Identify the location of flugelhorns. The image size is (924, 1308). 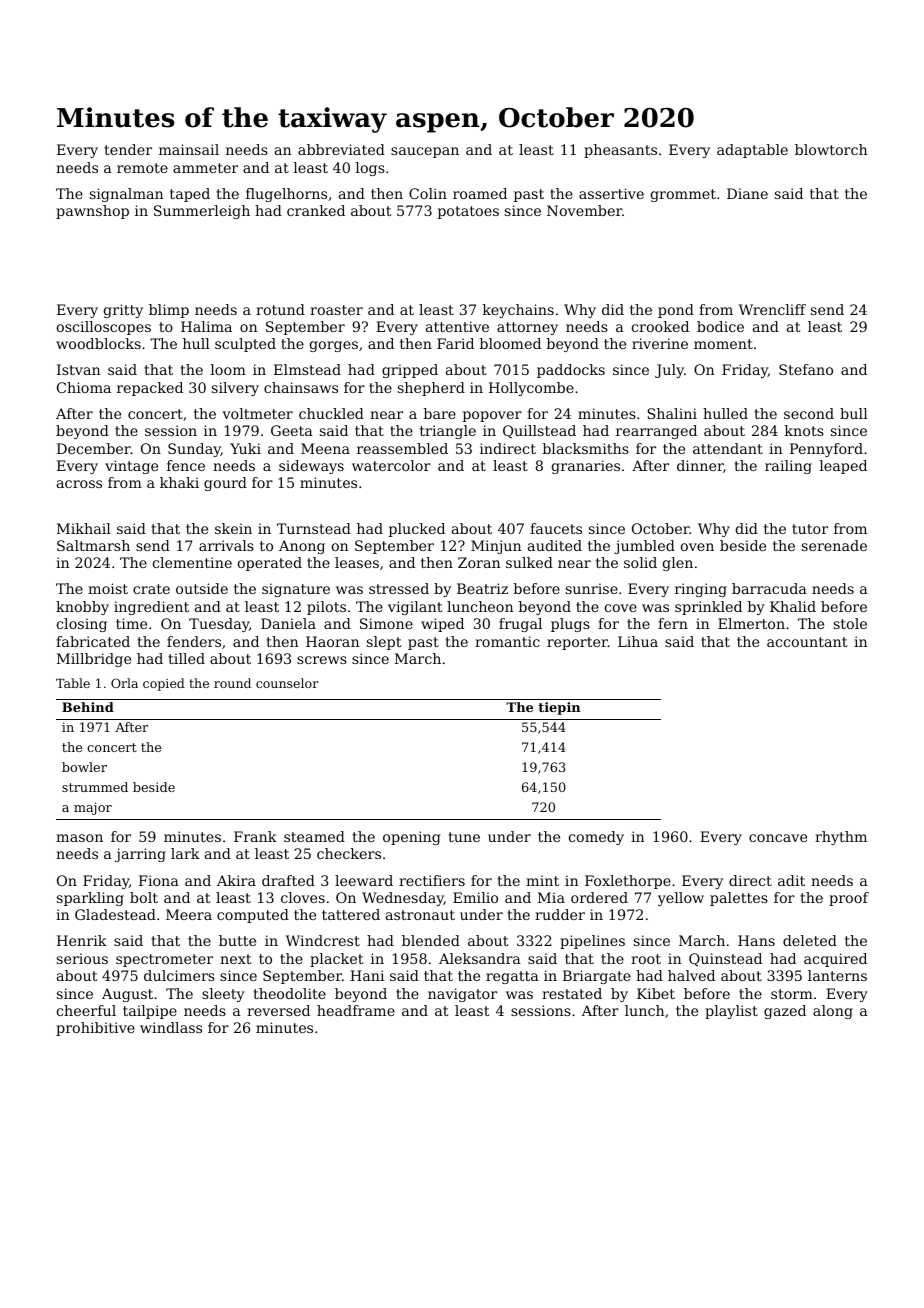
(286, 195).
